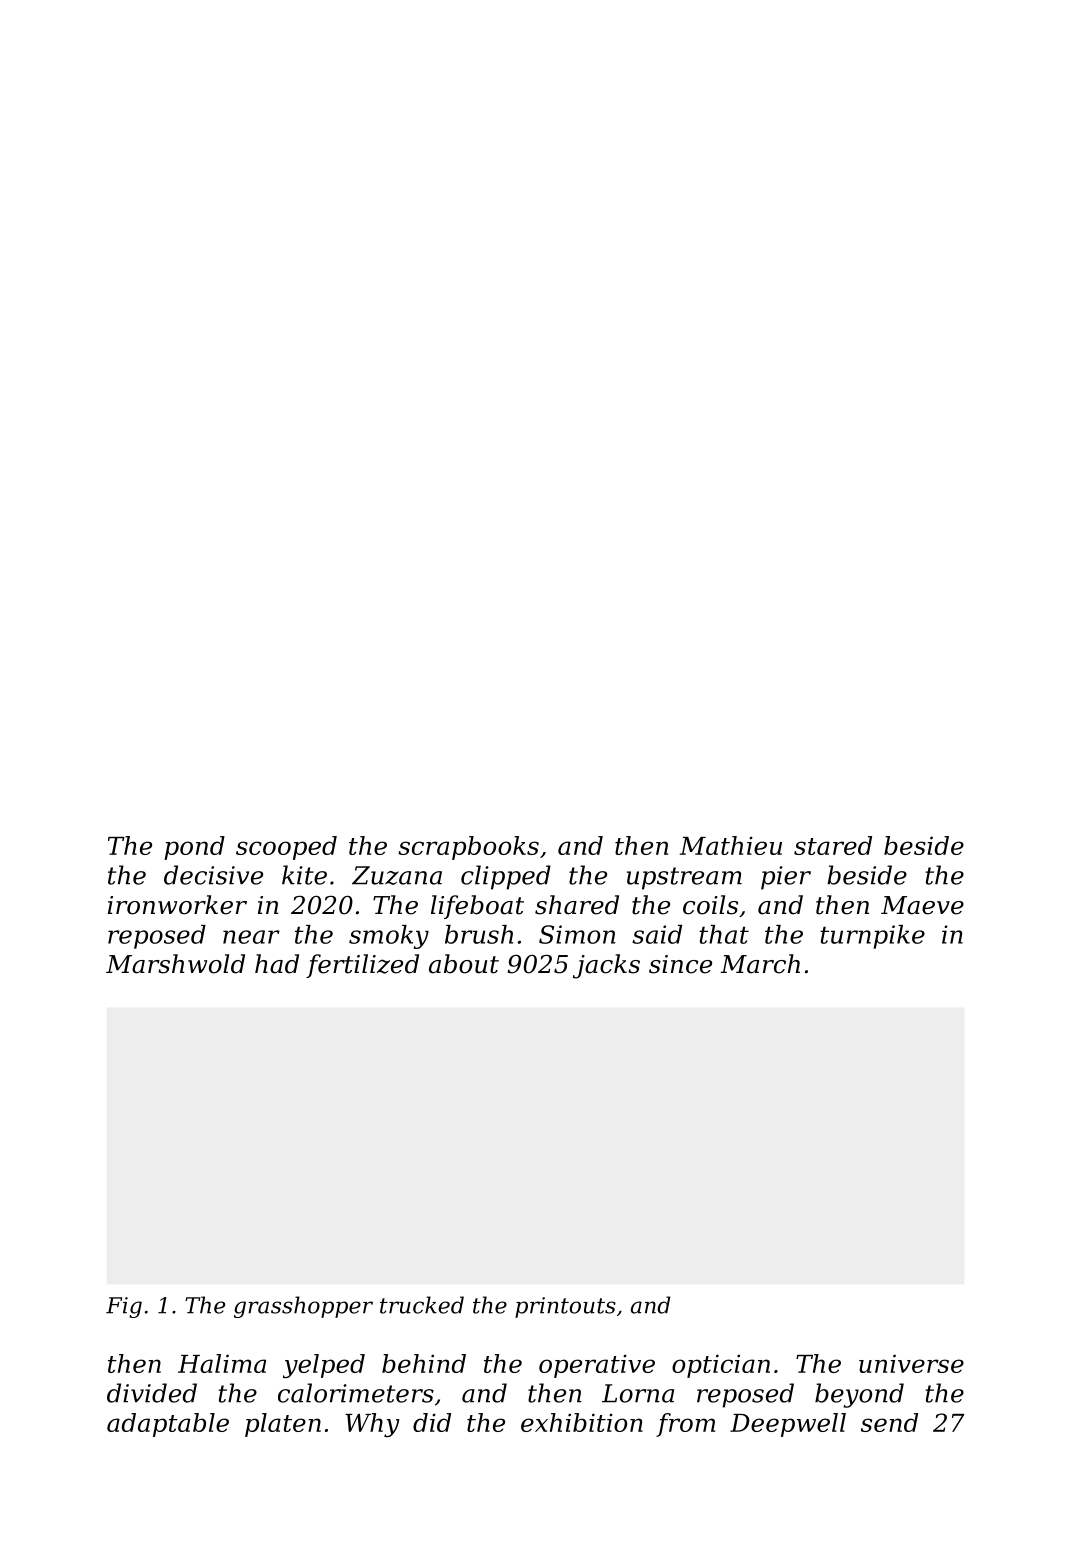 This page has height=1551, width=1071. What do you see at coordinates (911, 1363) in the page?
I see `universe` at bounding box center [911, 1363].
